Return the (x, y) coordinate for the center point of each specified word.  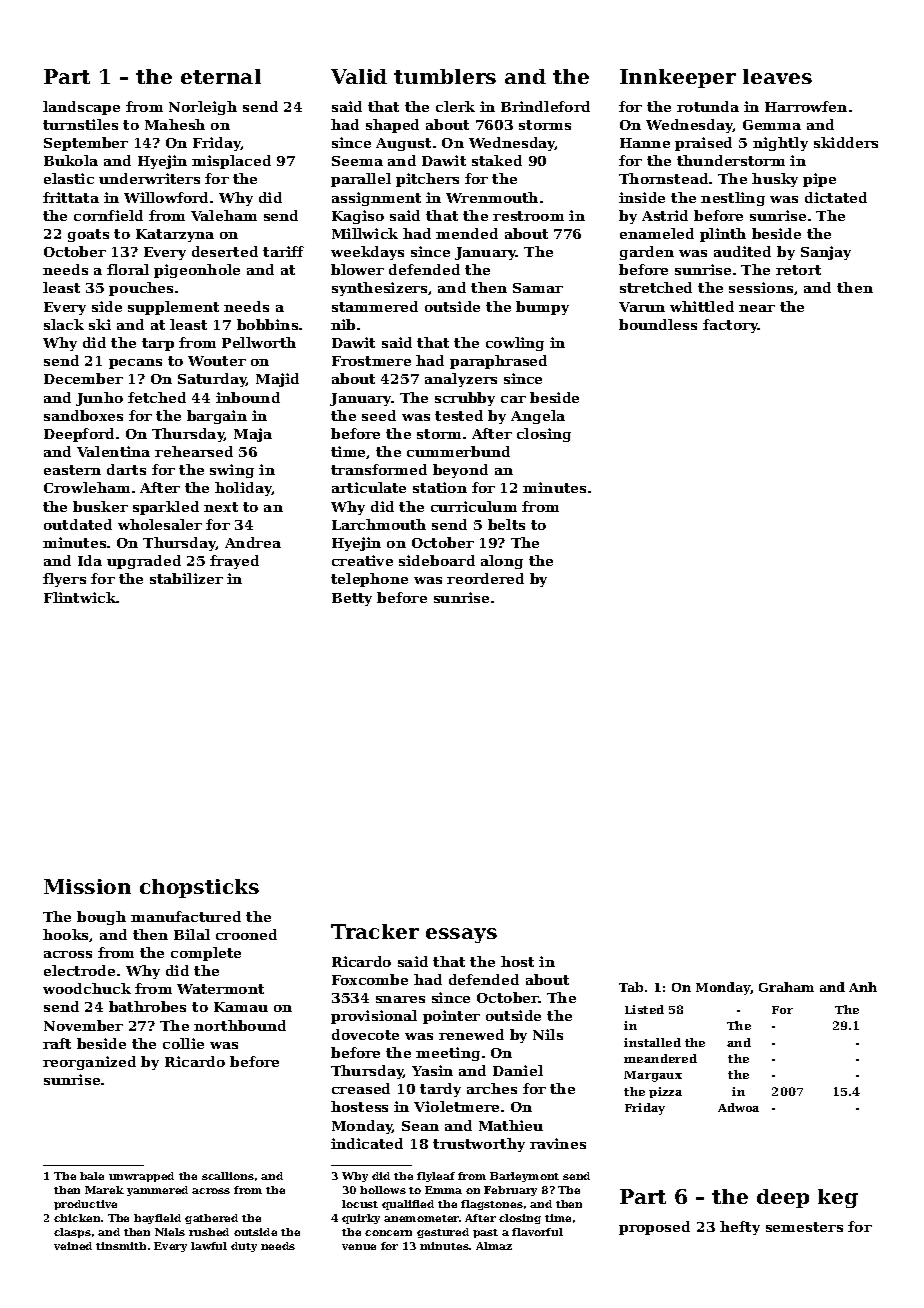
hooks (65, 934)
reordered (485, 578)
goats (88, 235)
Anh (863, 987)
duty (244, 1247)
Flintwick (80, 597)
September (86, 144)
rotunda (708, 106)
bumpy (542, 308)
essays (461, 935)
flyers (64, 580)
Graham (786, 987)
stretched (656, 287)
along (502, 562)
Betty (352, 599)
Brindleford (545, 106)
